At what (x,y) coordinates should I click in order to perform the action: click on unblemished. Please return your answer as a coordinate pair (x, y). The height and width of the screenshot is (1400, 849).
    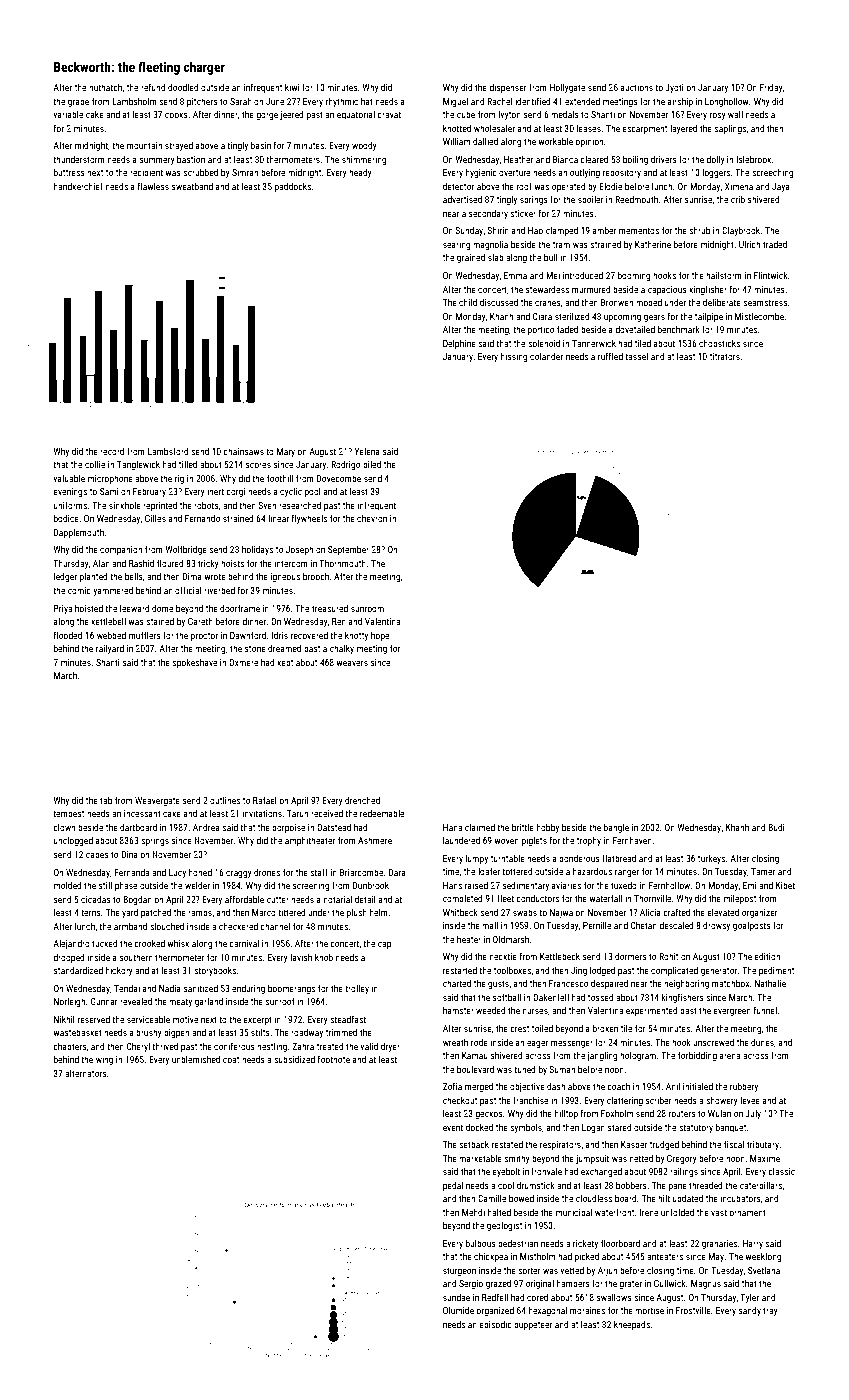
    Looking at the image, I should click on (196, 1059).
